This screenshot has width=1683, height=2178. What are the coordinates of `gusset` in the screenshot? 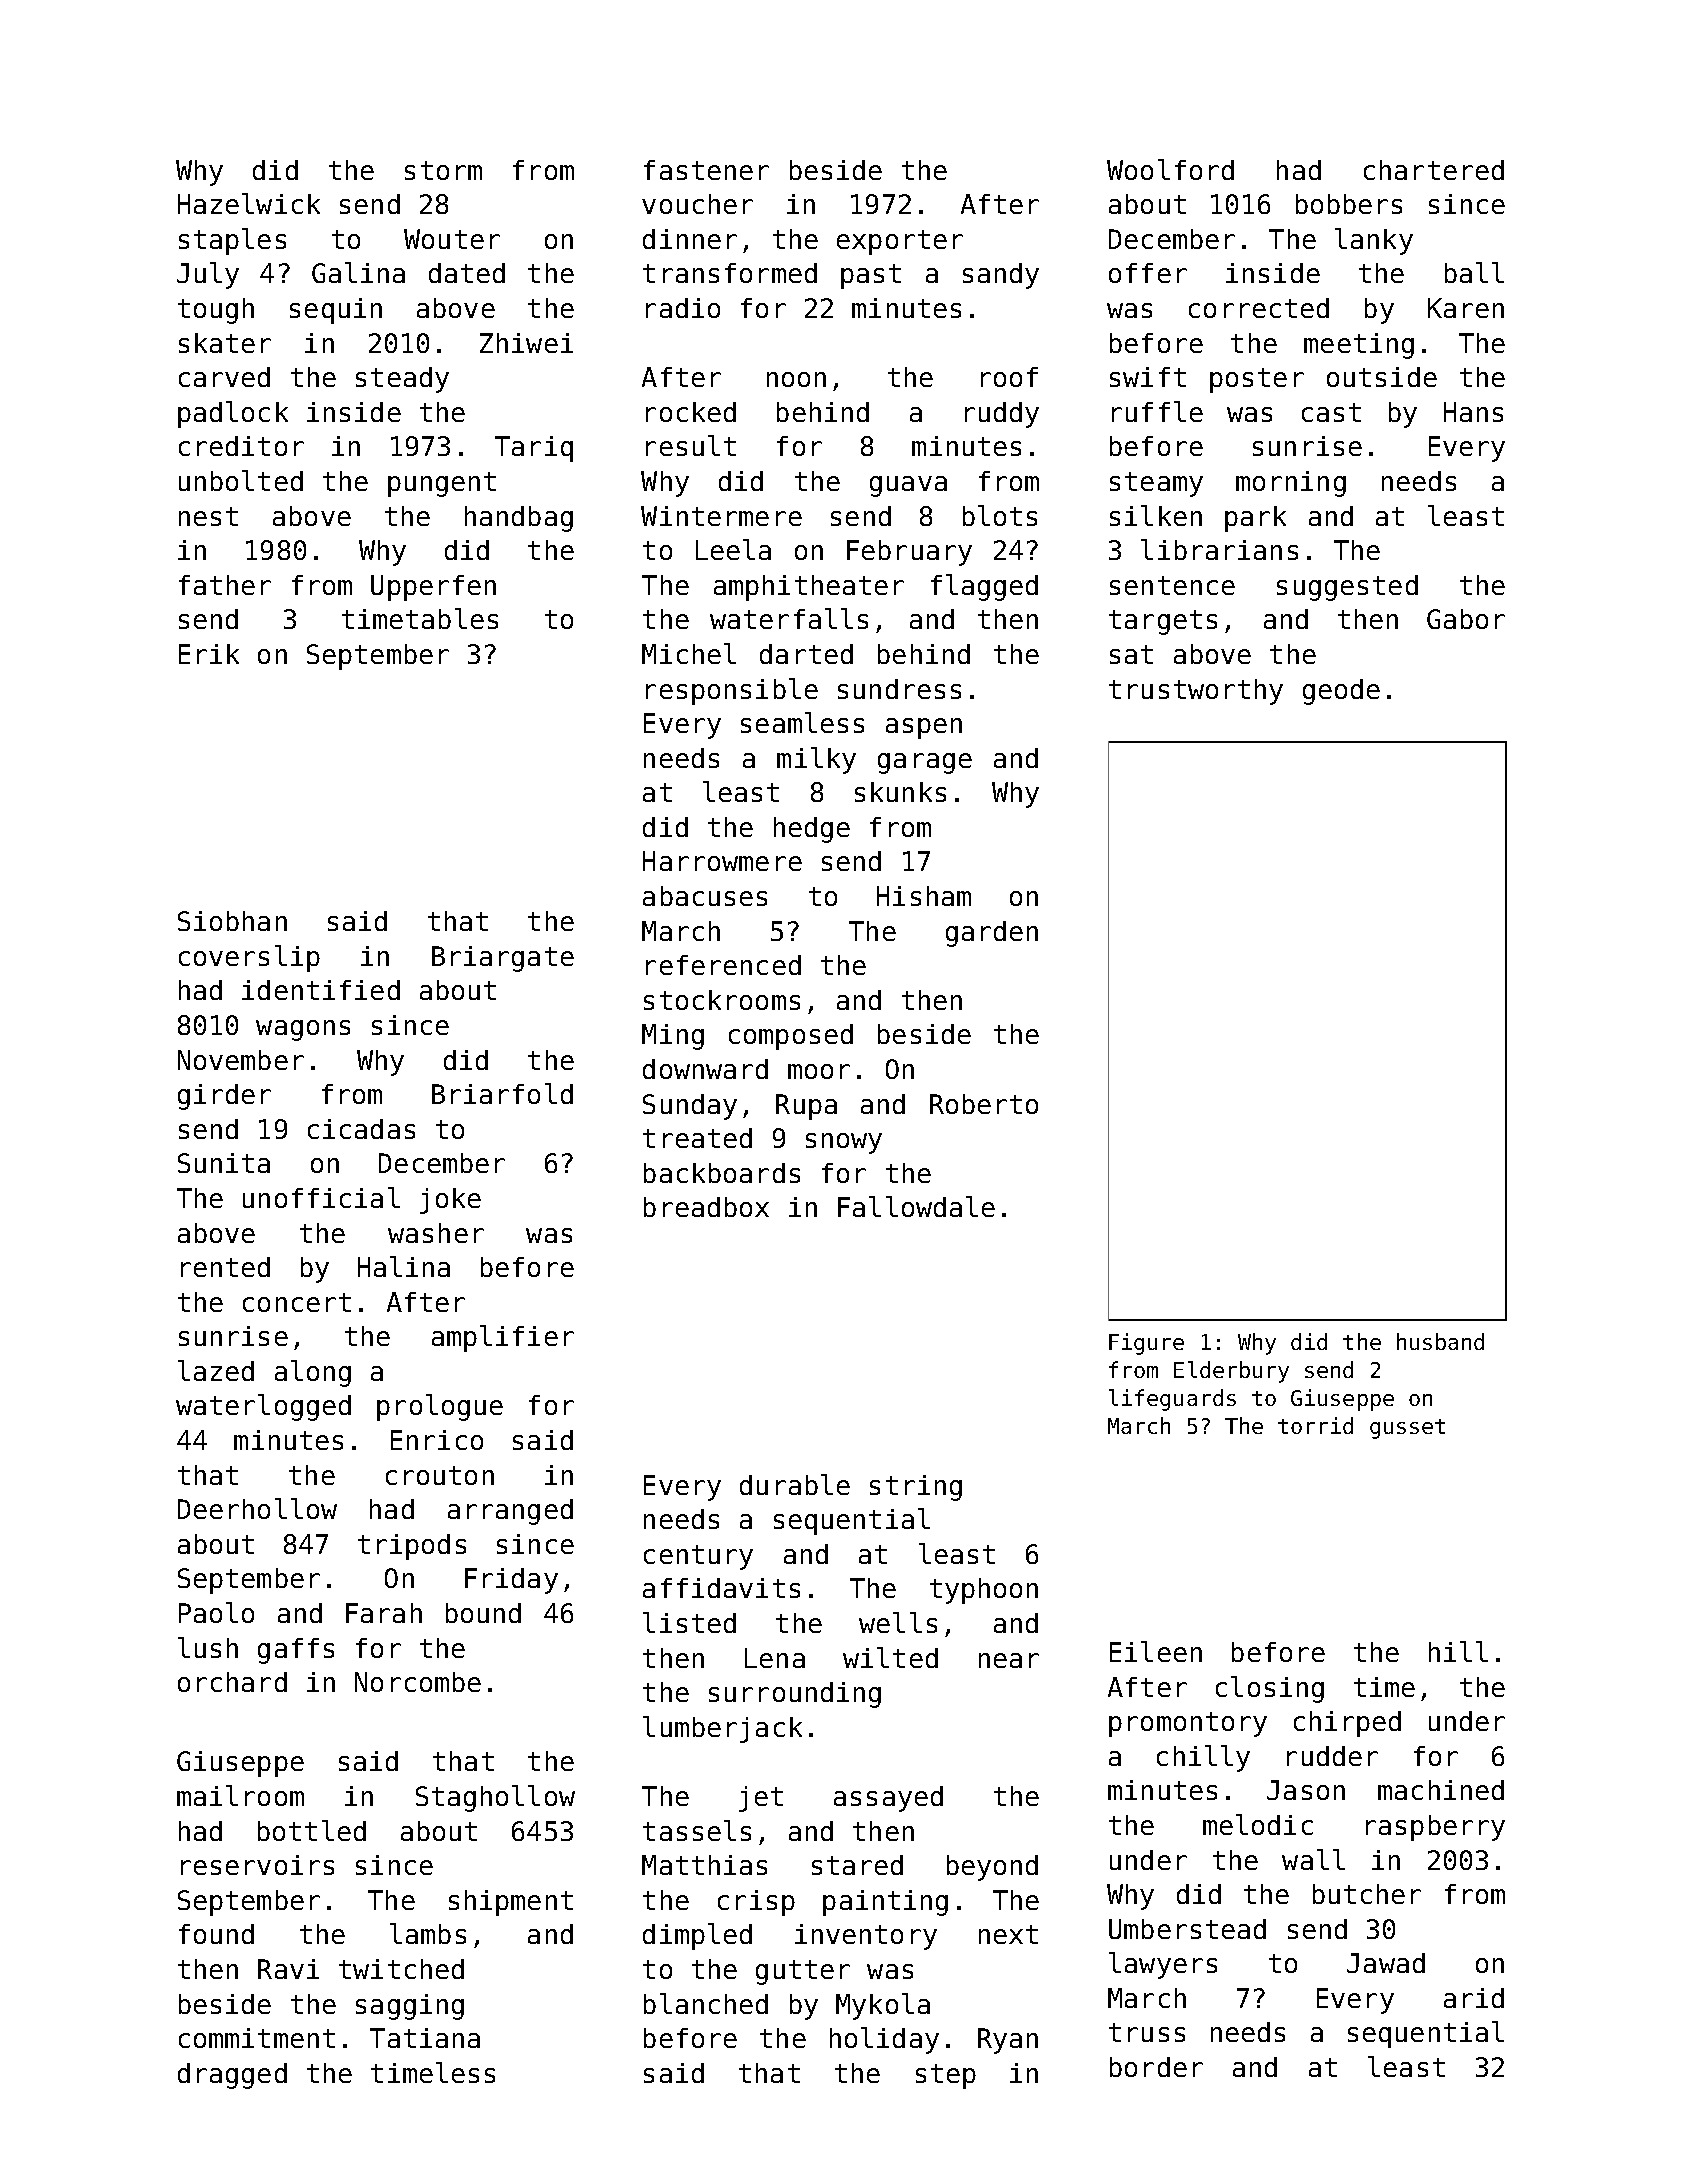 It's located at (1407, 1429).
